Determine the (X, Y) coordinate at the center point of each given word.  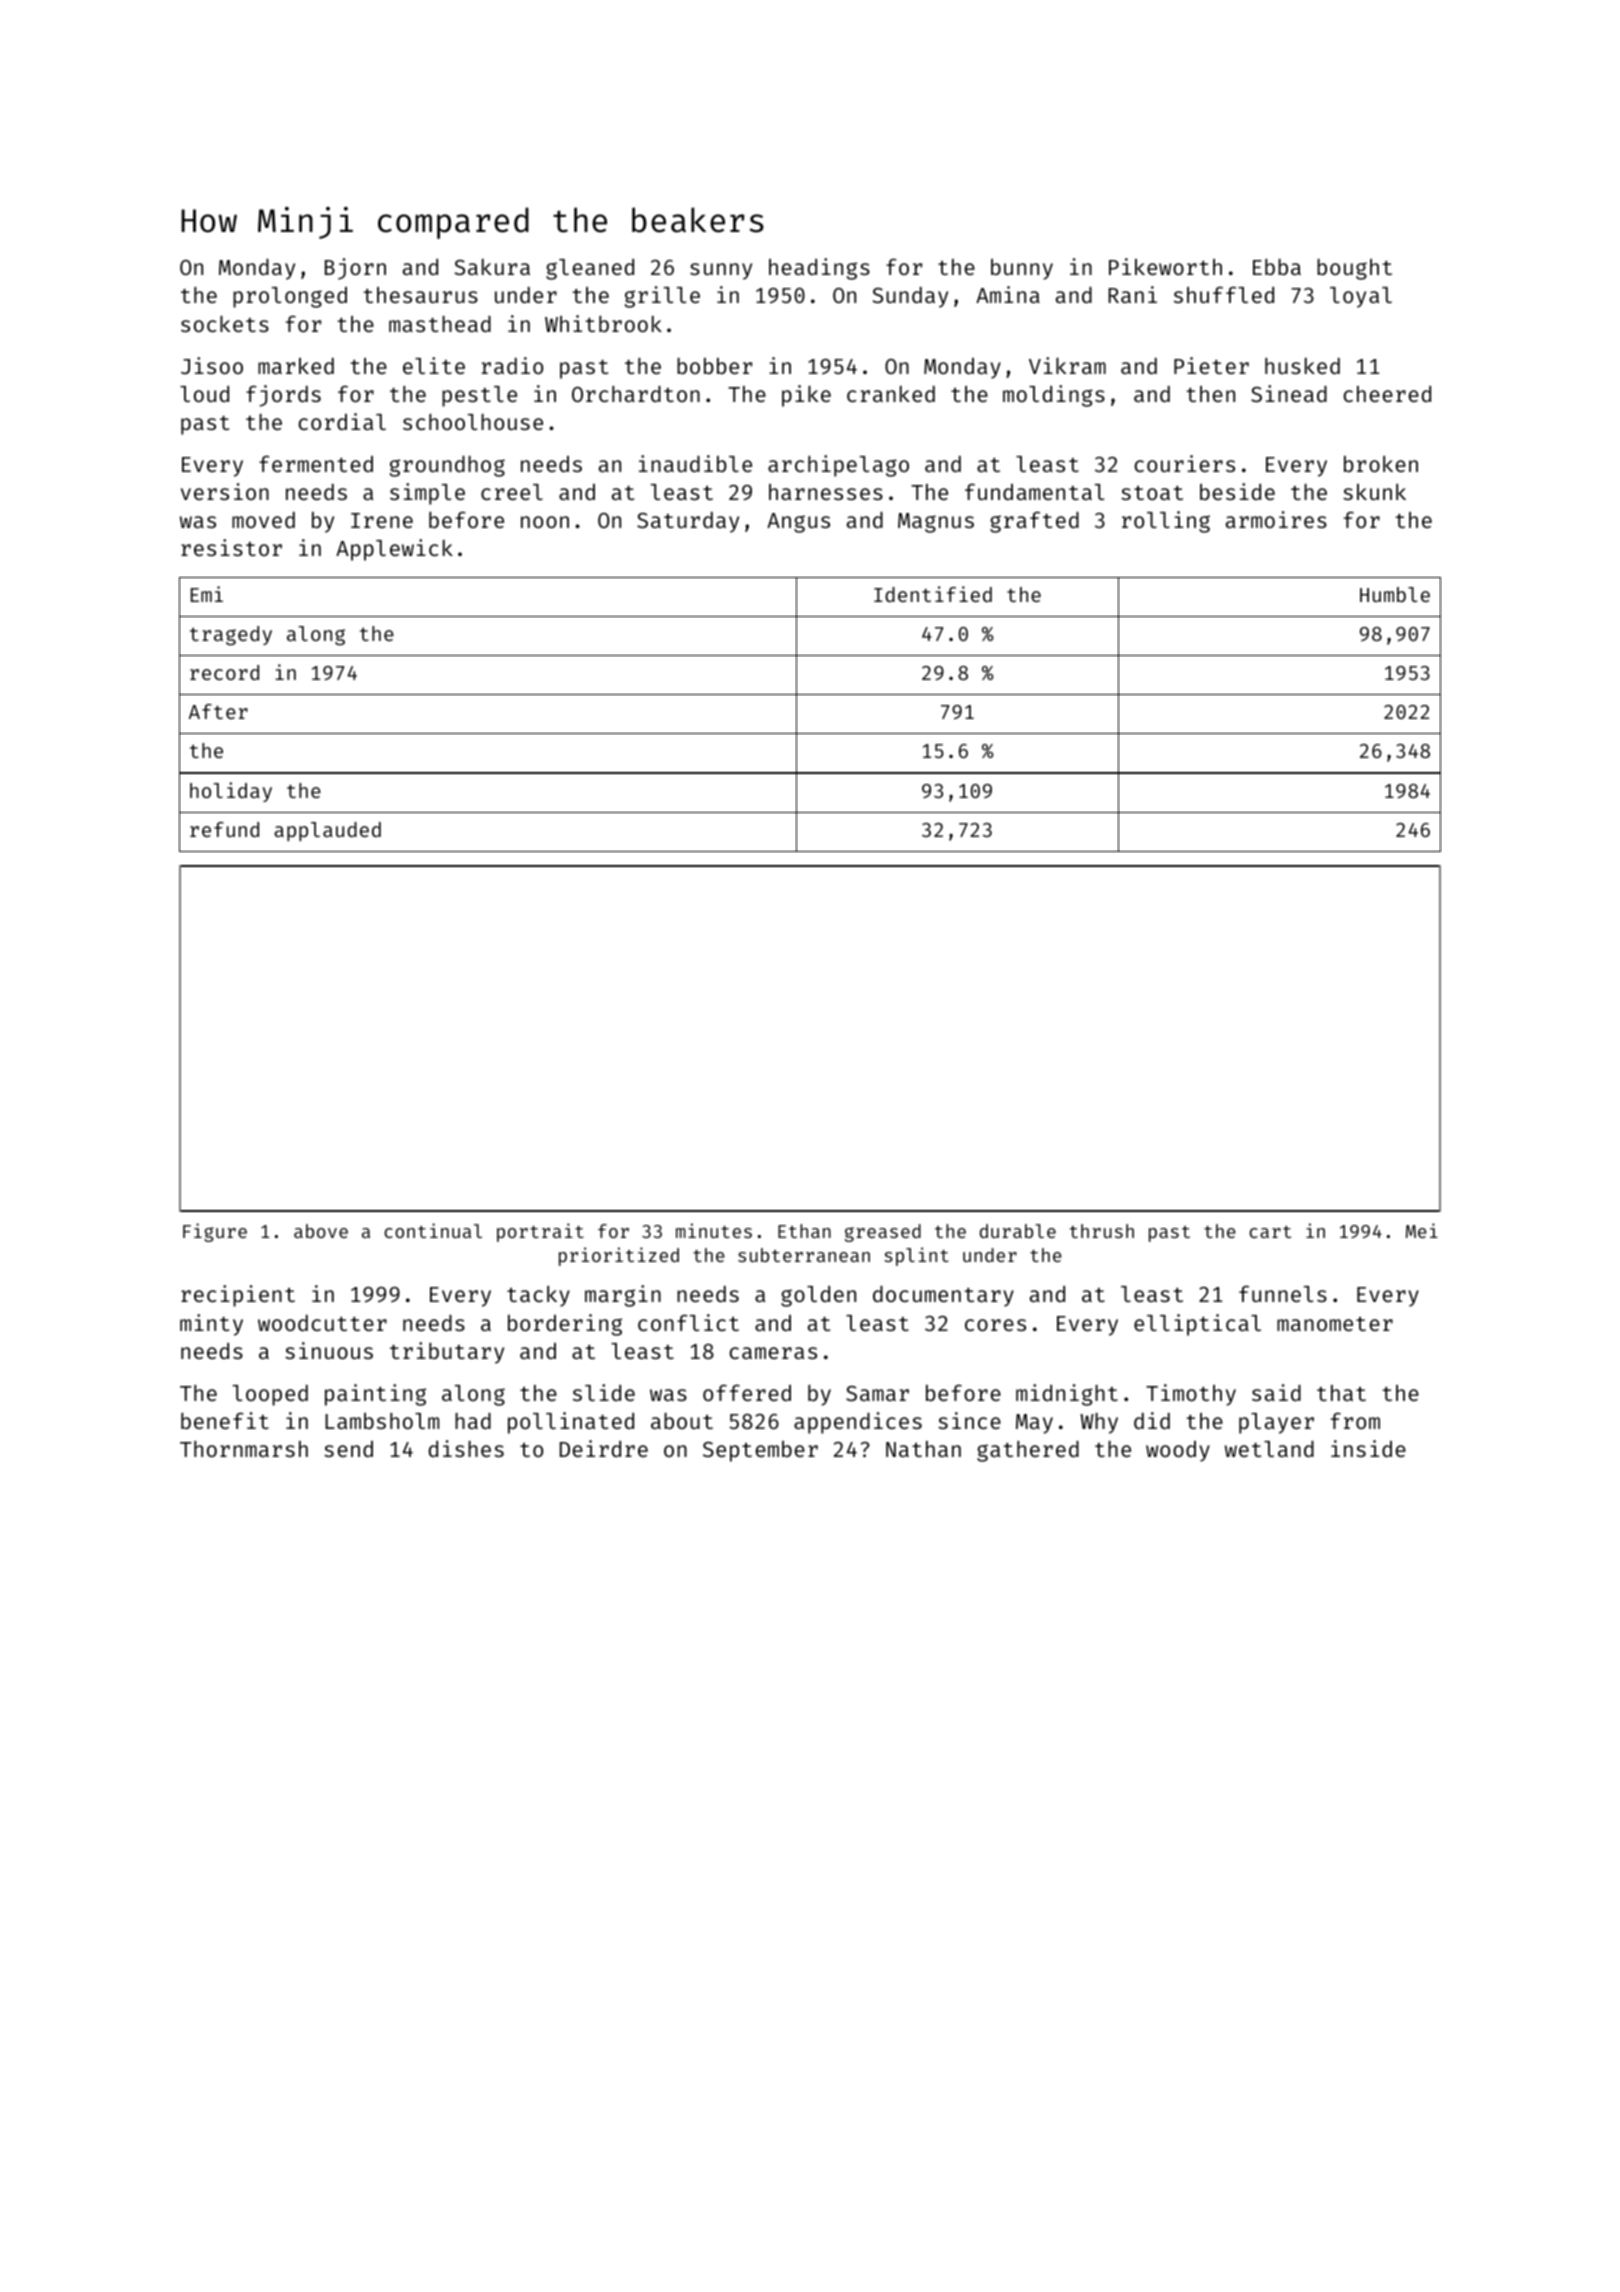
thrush (1102, 1231)
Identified (933, 594)
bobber (714, 366)
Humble (1395, 594)
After (218, 711)
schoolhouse (473, 422)
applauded (327, 831)
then (1210, 394)
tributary (447, 1353)
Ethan (804, 1231)
